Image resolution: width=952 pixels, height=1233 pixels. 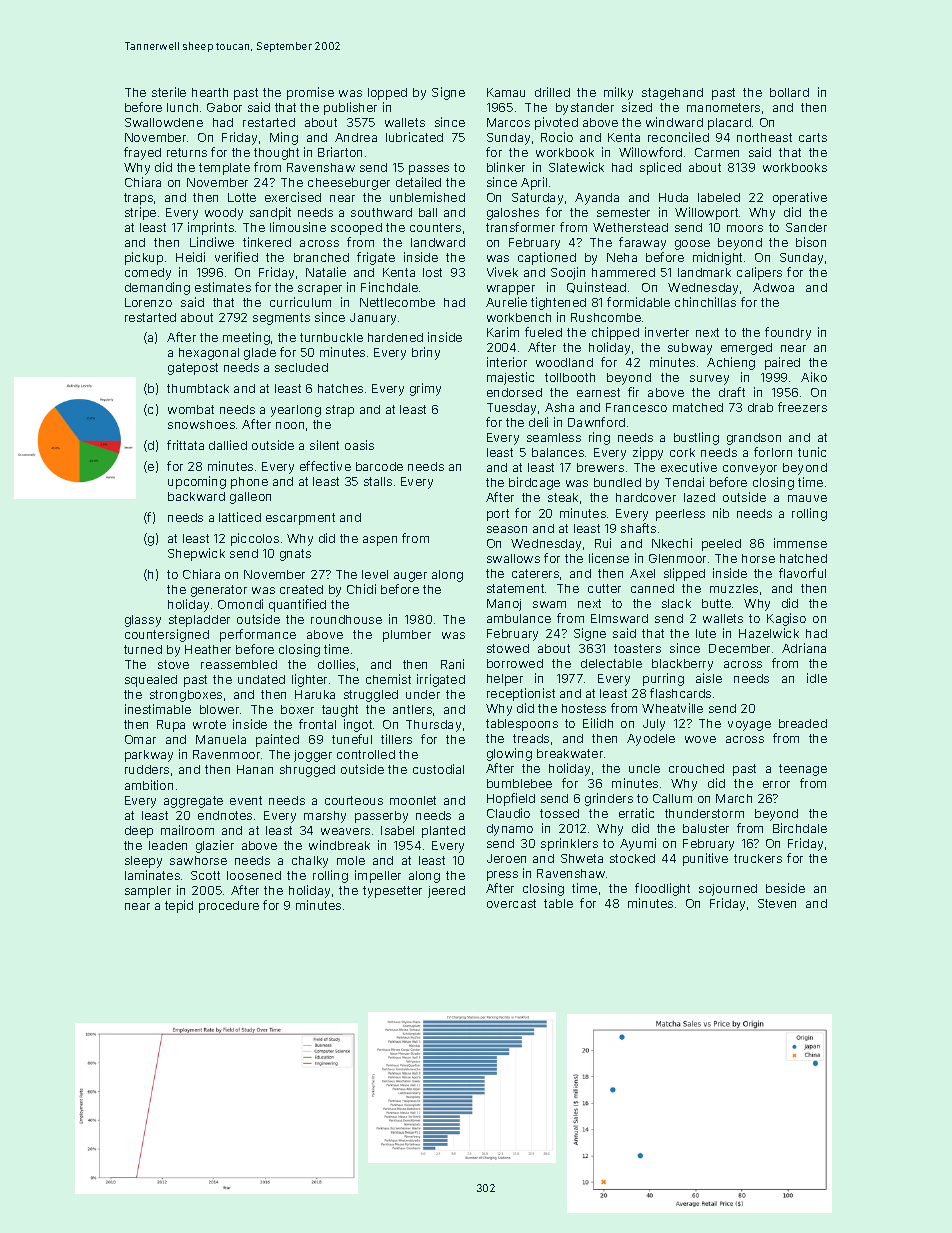 I want to click on grinders, so click(x=609, y=799).
